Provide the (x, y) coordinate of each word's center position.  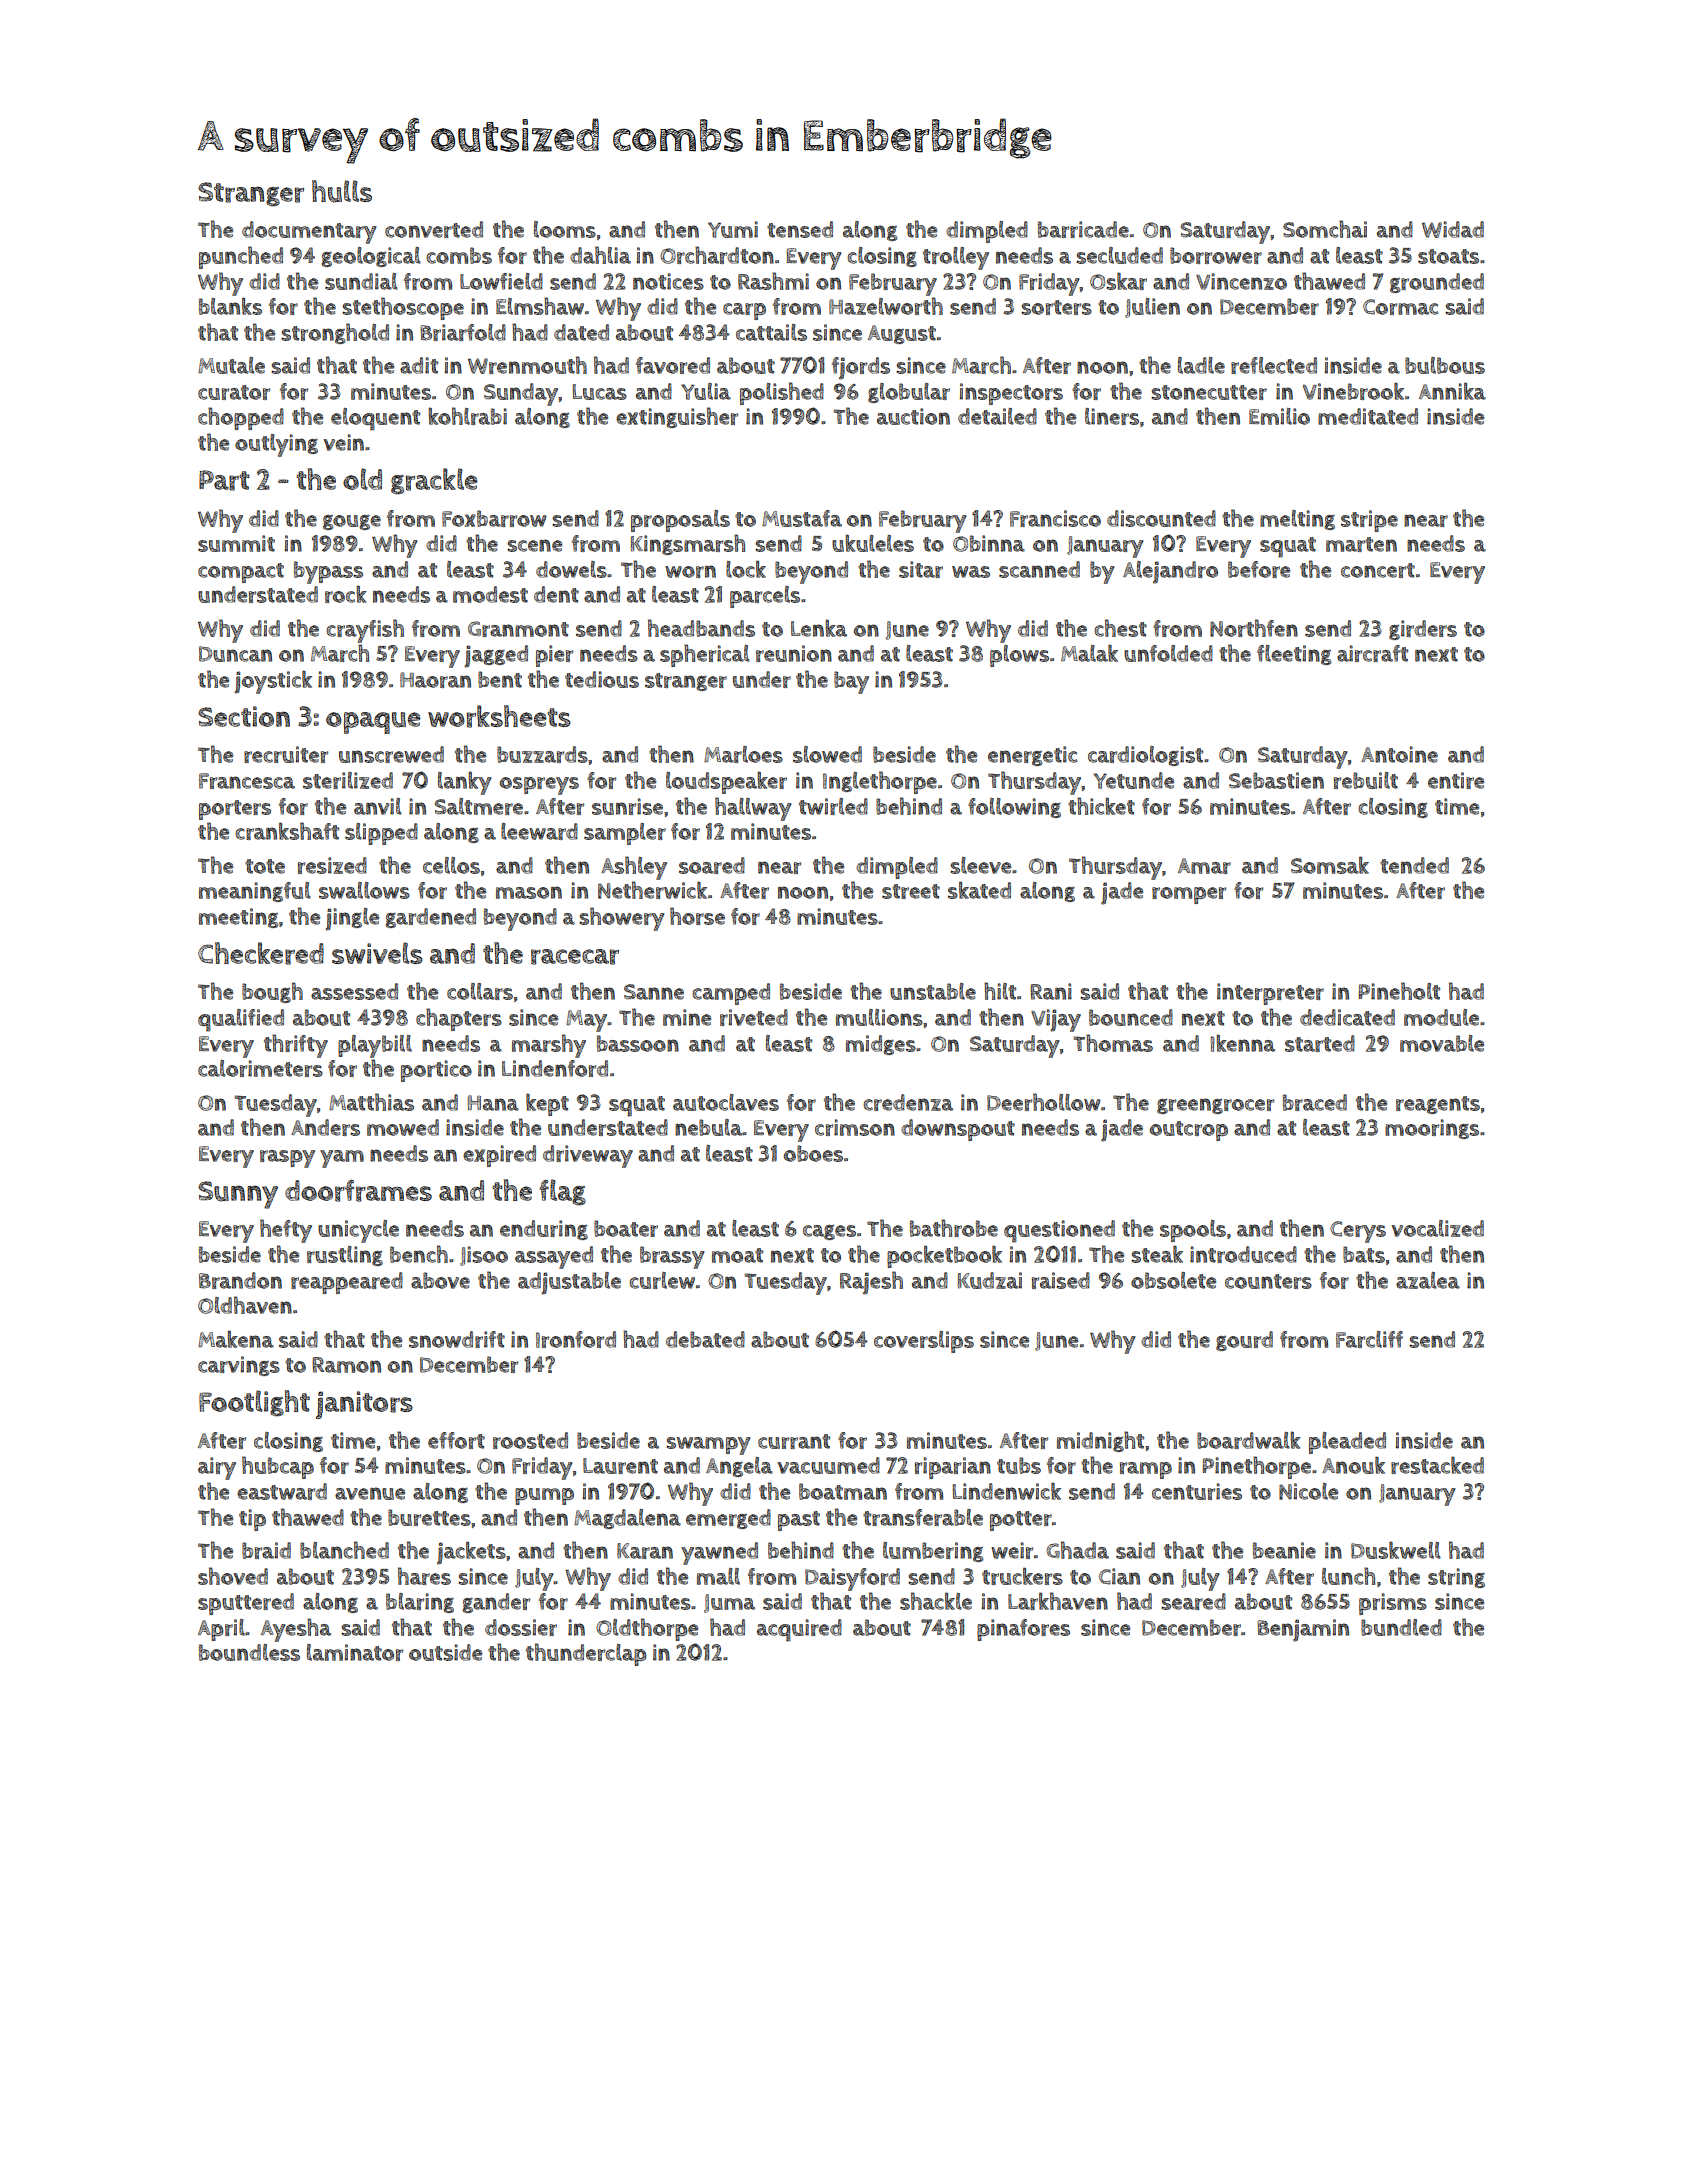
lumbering (933, 1552)
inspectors (1011, 394)
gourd (1244, 1341)
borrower (1216, 255)
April (221, 1630)
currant (794, 1441)
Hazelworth (886, 306)
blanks (230, 306)
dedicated (1347, 1017)
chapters (459, 1019)
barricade (1083, 229)
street (911, 891)
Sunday (521, 394)
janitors (364, 1405)
